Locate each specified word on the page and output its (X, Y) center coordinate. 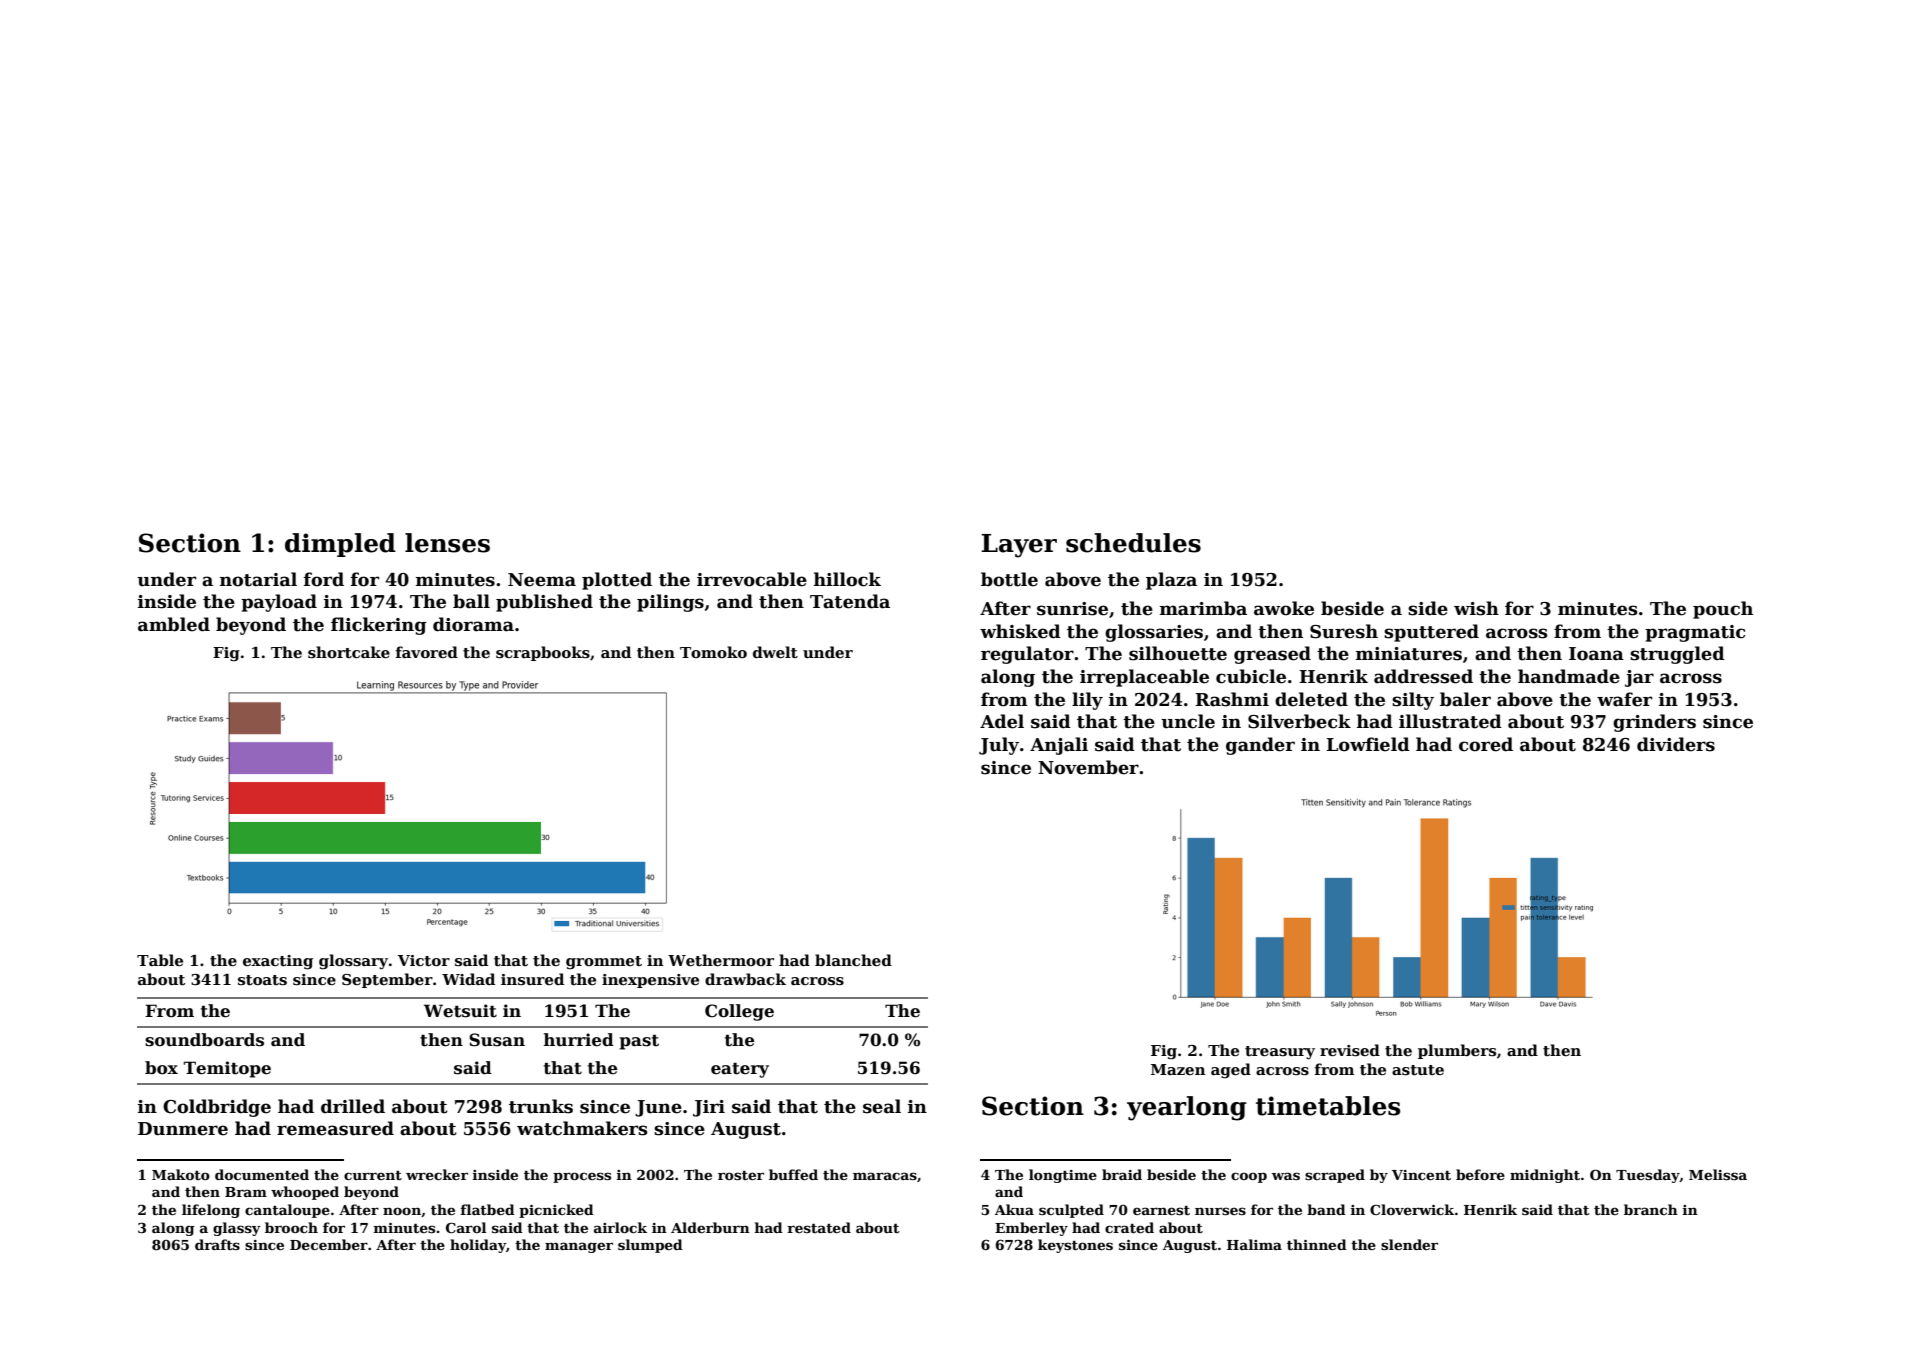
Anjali (1059, 746)
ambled (174, 624)
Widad (468, 979)
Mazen (1178, 1069)
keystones (1075, 1246)
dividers (1676, 744)
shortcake (349, 652)
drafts (217, 1244)
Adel (1002, 721)
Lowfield (1368, 744)
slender (1409, 1244)
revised (1350, 1050)
